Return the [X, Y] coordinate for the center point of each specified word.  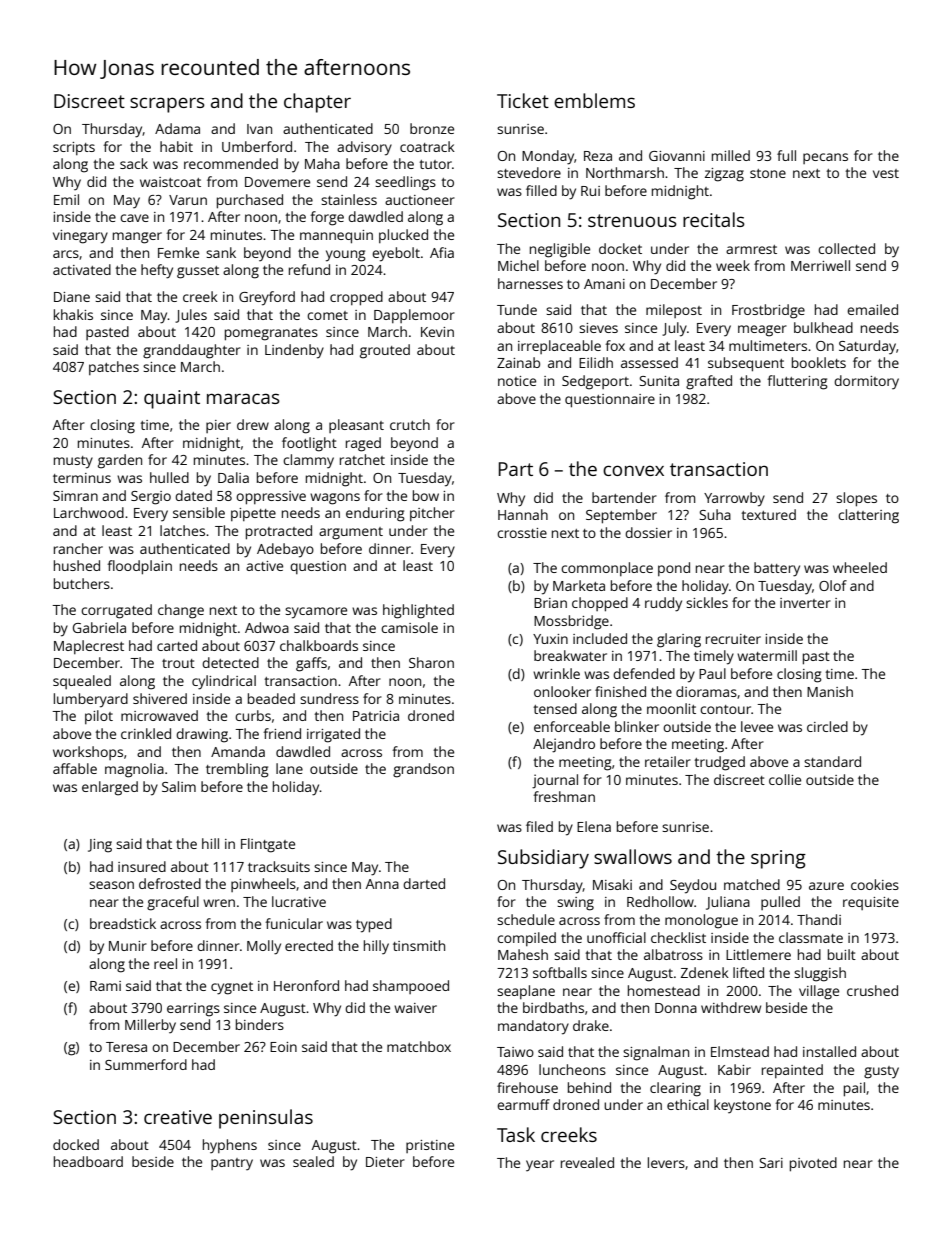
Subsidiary [543, 859]
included [600, 638]
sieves [598, 328]
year [540, 1166]
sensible [199, 512]
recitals [714, 219]
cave [134, 218]
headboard [88, 1161]
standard [832, 761]
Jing [100, 846]
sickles [707, 602]
